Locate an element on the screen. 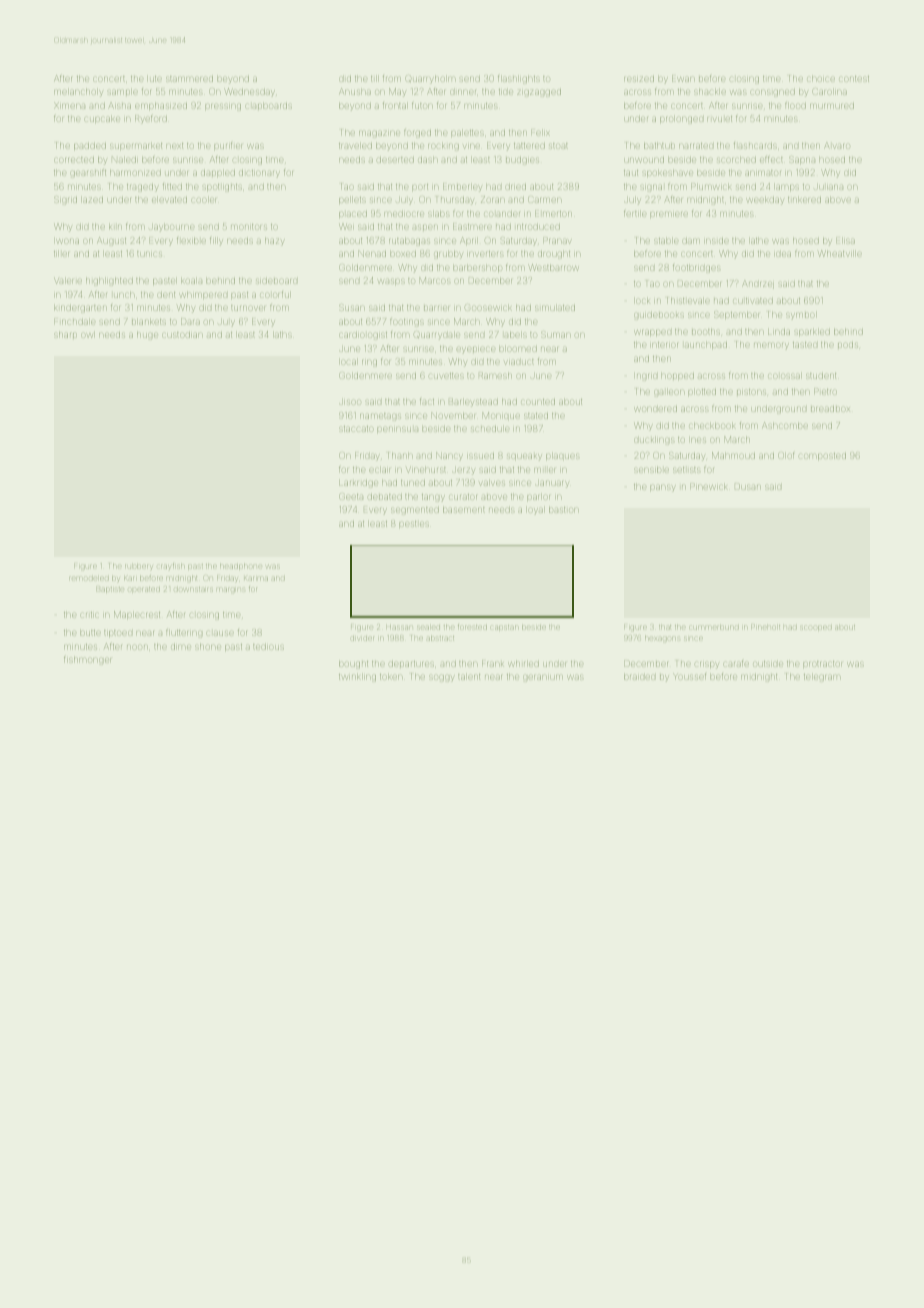 The width and height of the screenshot is (924, 1308). bought is located at coordinates (353, 665).
